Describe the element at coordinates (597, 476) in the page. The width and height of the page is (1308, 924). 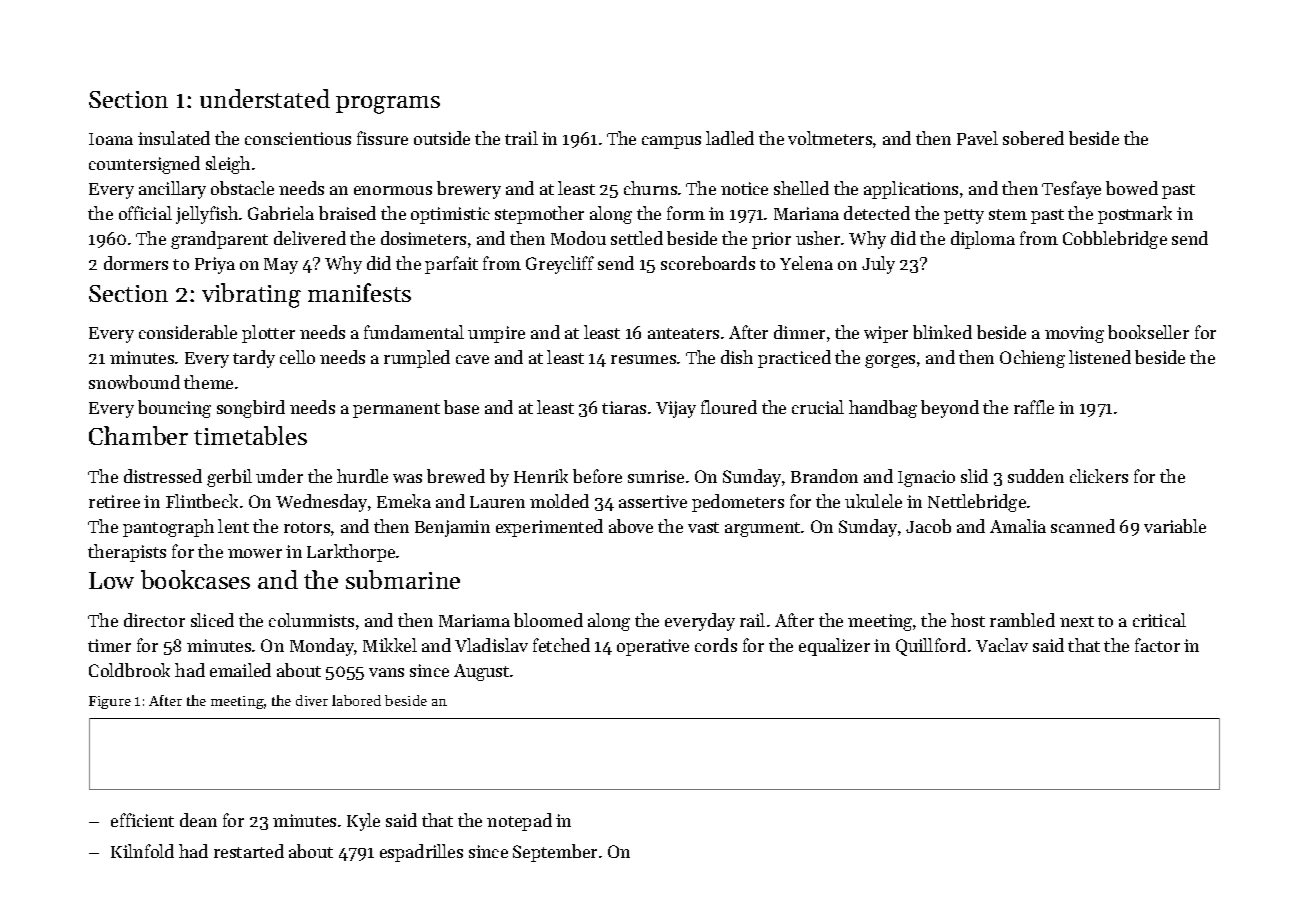
I see `before` at that location.
